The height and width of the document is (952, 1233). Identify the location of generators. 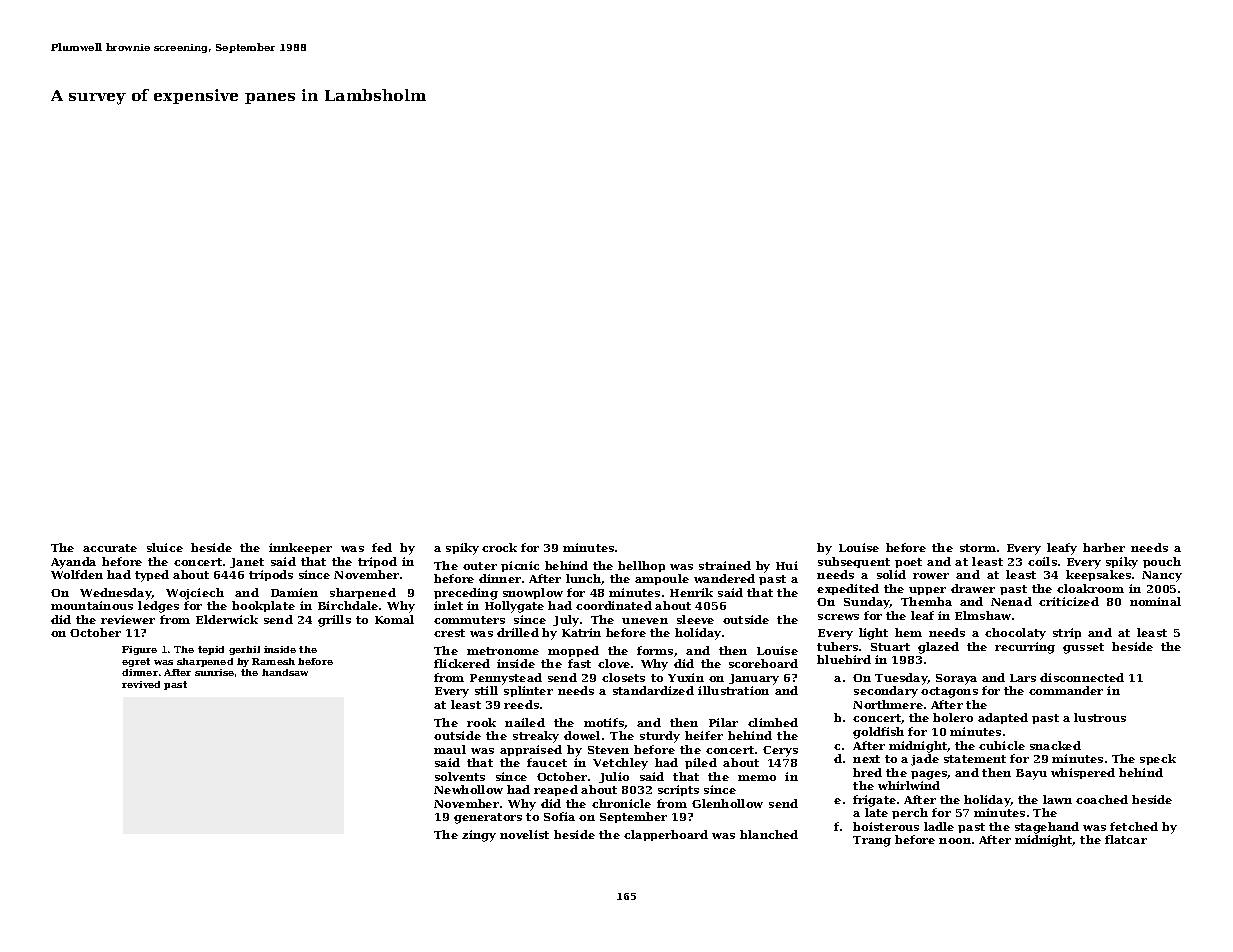
(488, 818).
